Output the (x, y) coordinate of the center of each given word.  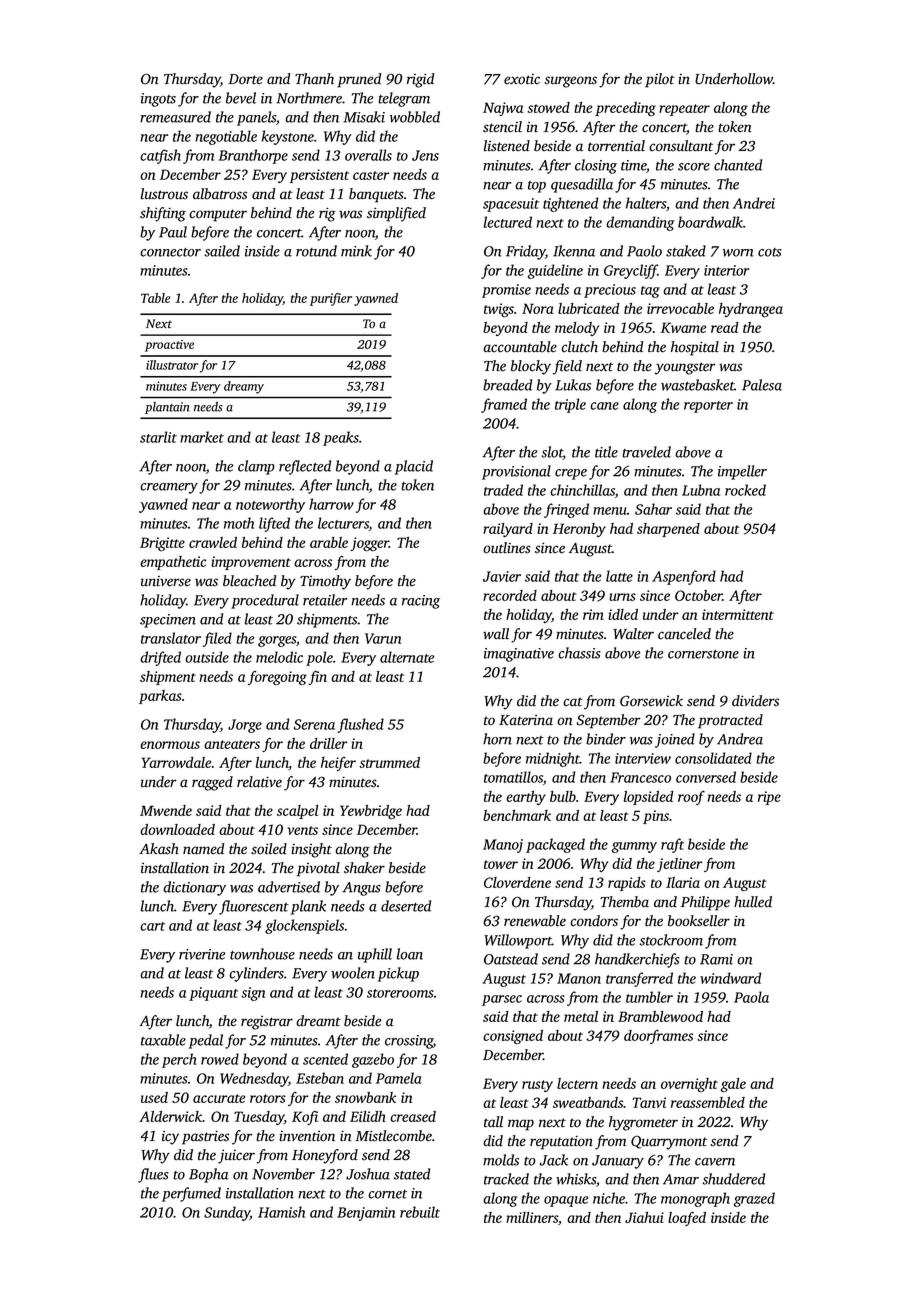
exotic (522, 79)
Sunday (227, 1213)
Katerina (526, 720)
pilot (660, 80)
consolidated (713, 758)
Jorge (245, 726)
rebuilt (420, 1212)
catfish (160, 156)
